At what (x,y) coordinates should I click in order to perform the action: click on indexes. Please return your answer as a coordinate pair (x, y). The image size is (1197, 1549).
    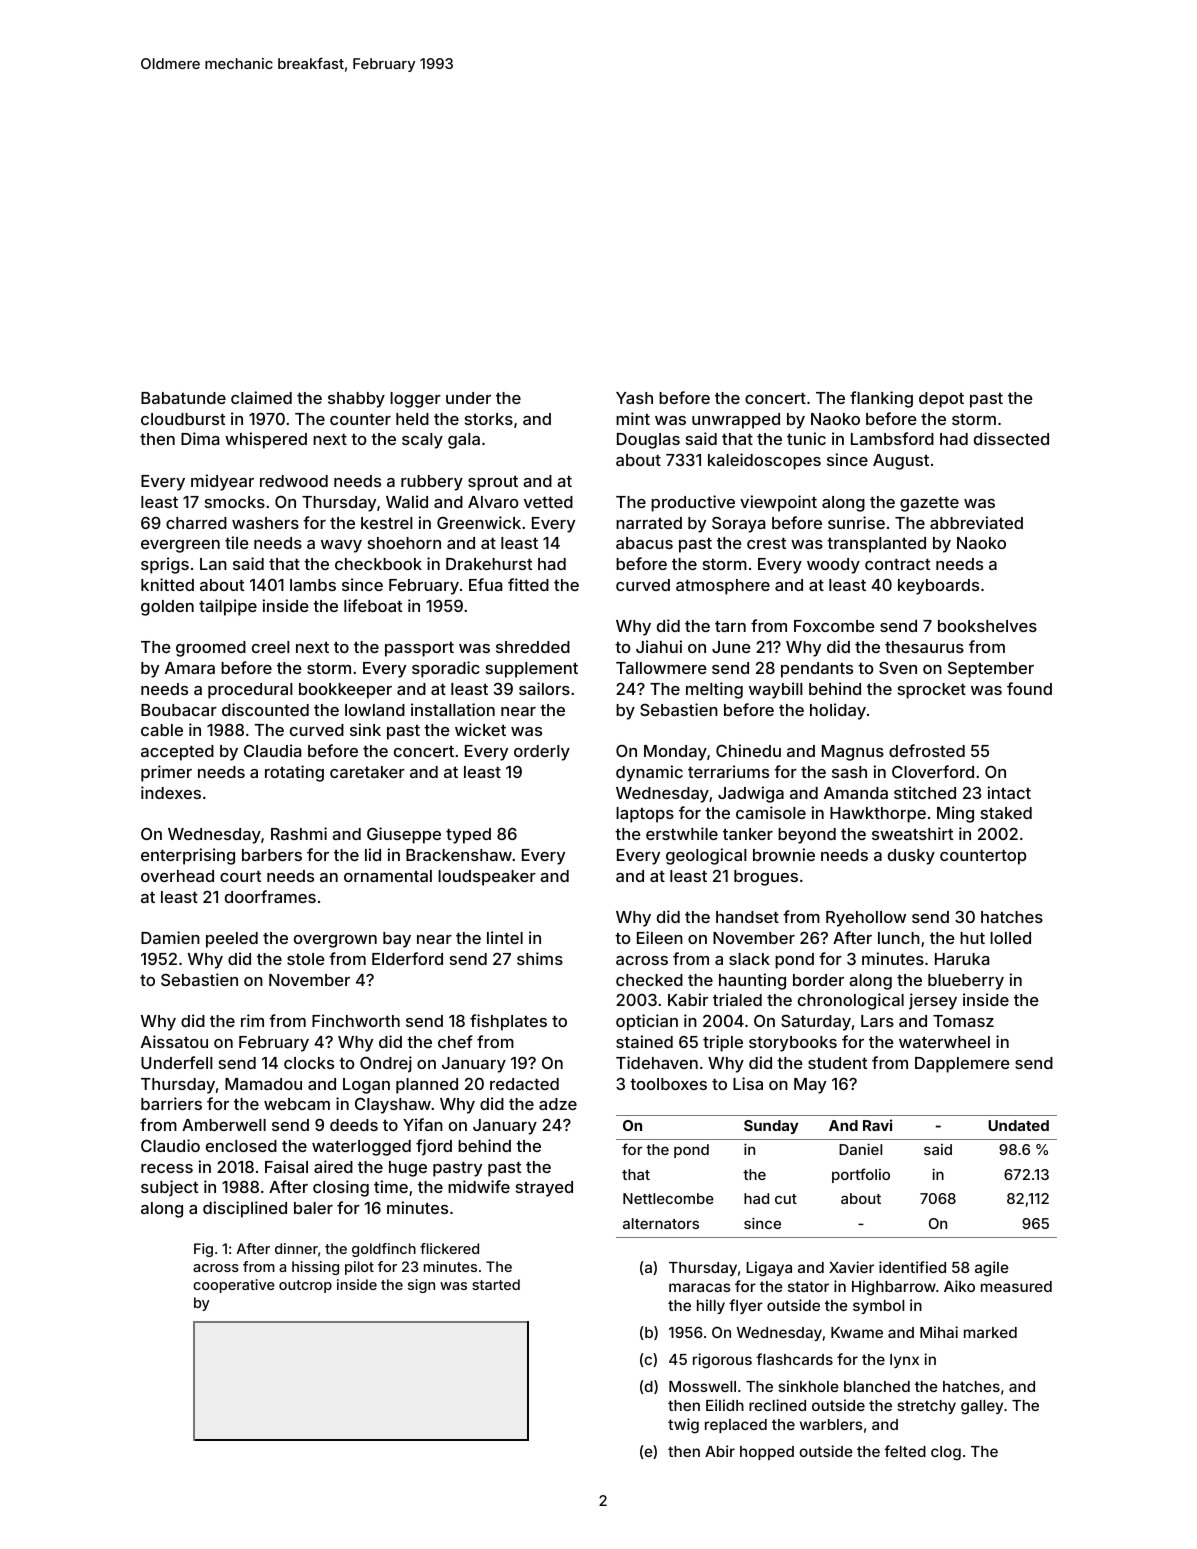
    Looking at the image, I should click on (171, 792).
